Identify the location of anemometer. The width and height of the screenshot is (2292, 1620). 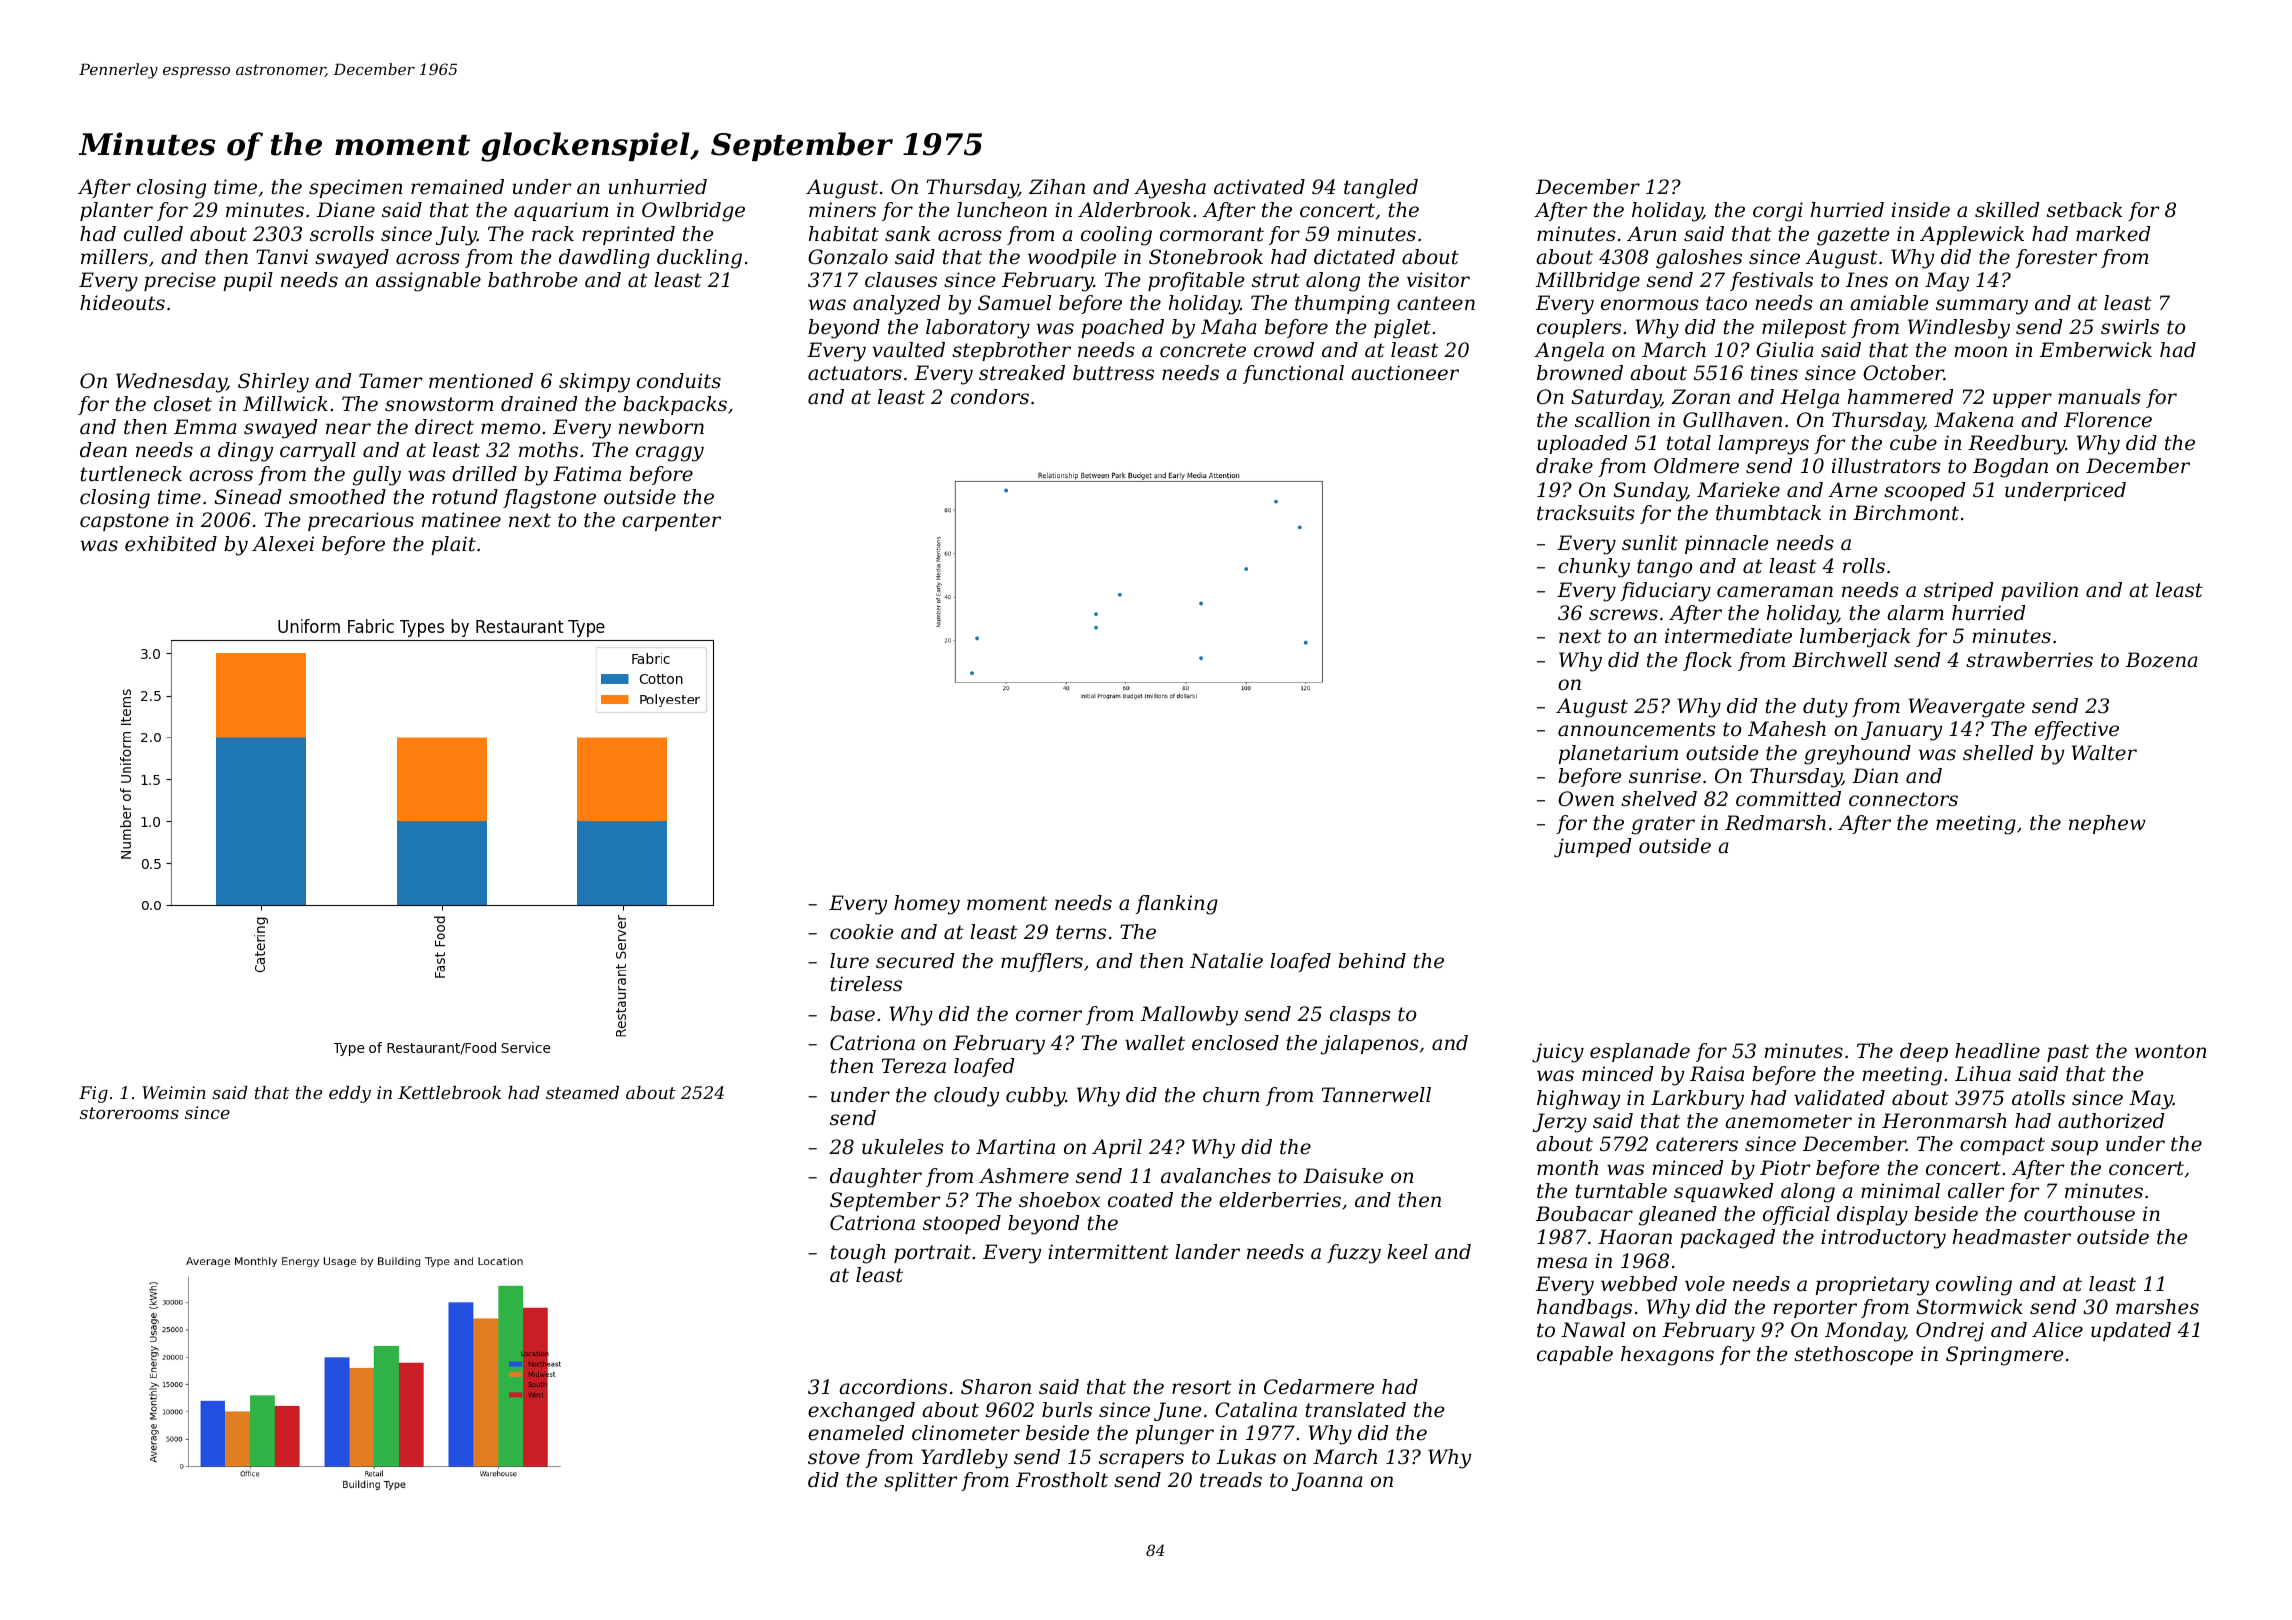
(1788, 1121).
